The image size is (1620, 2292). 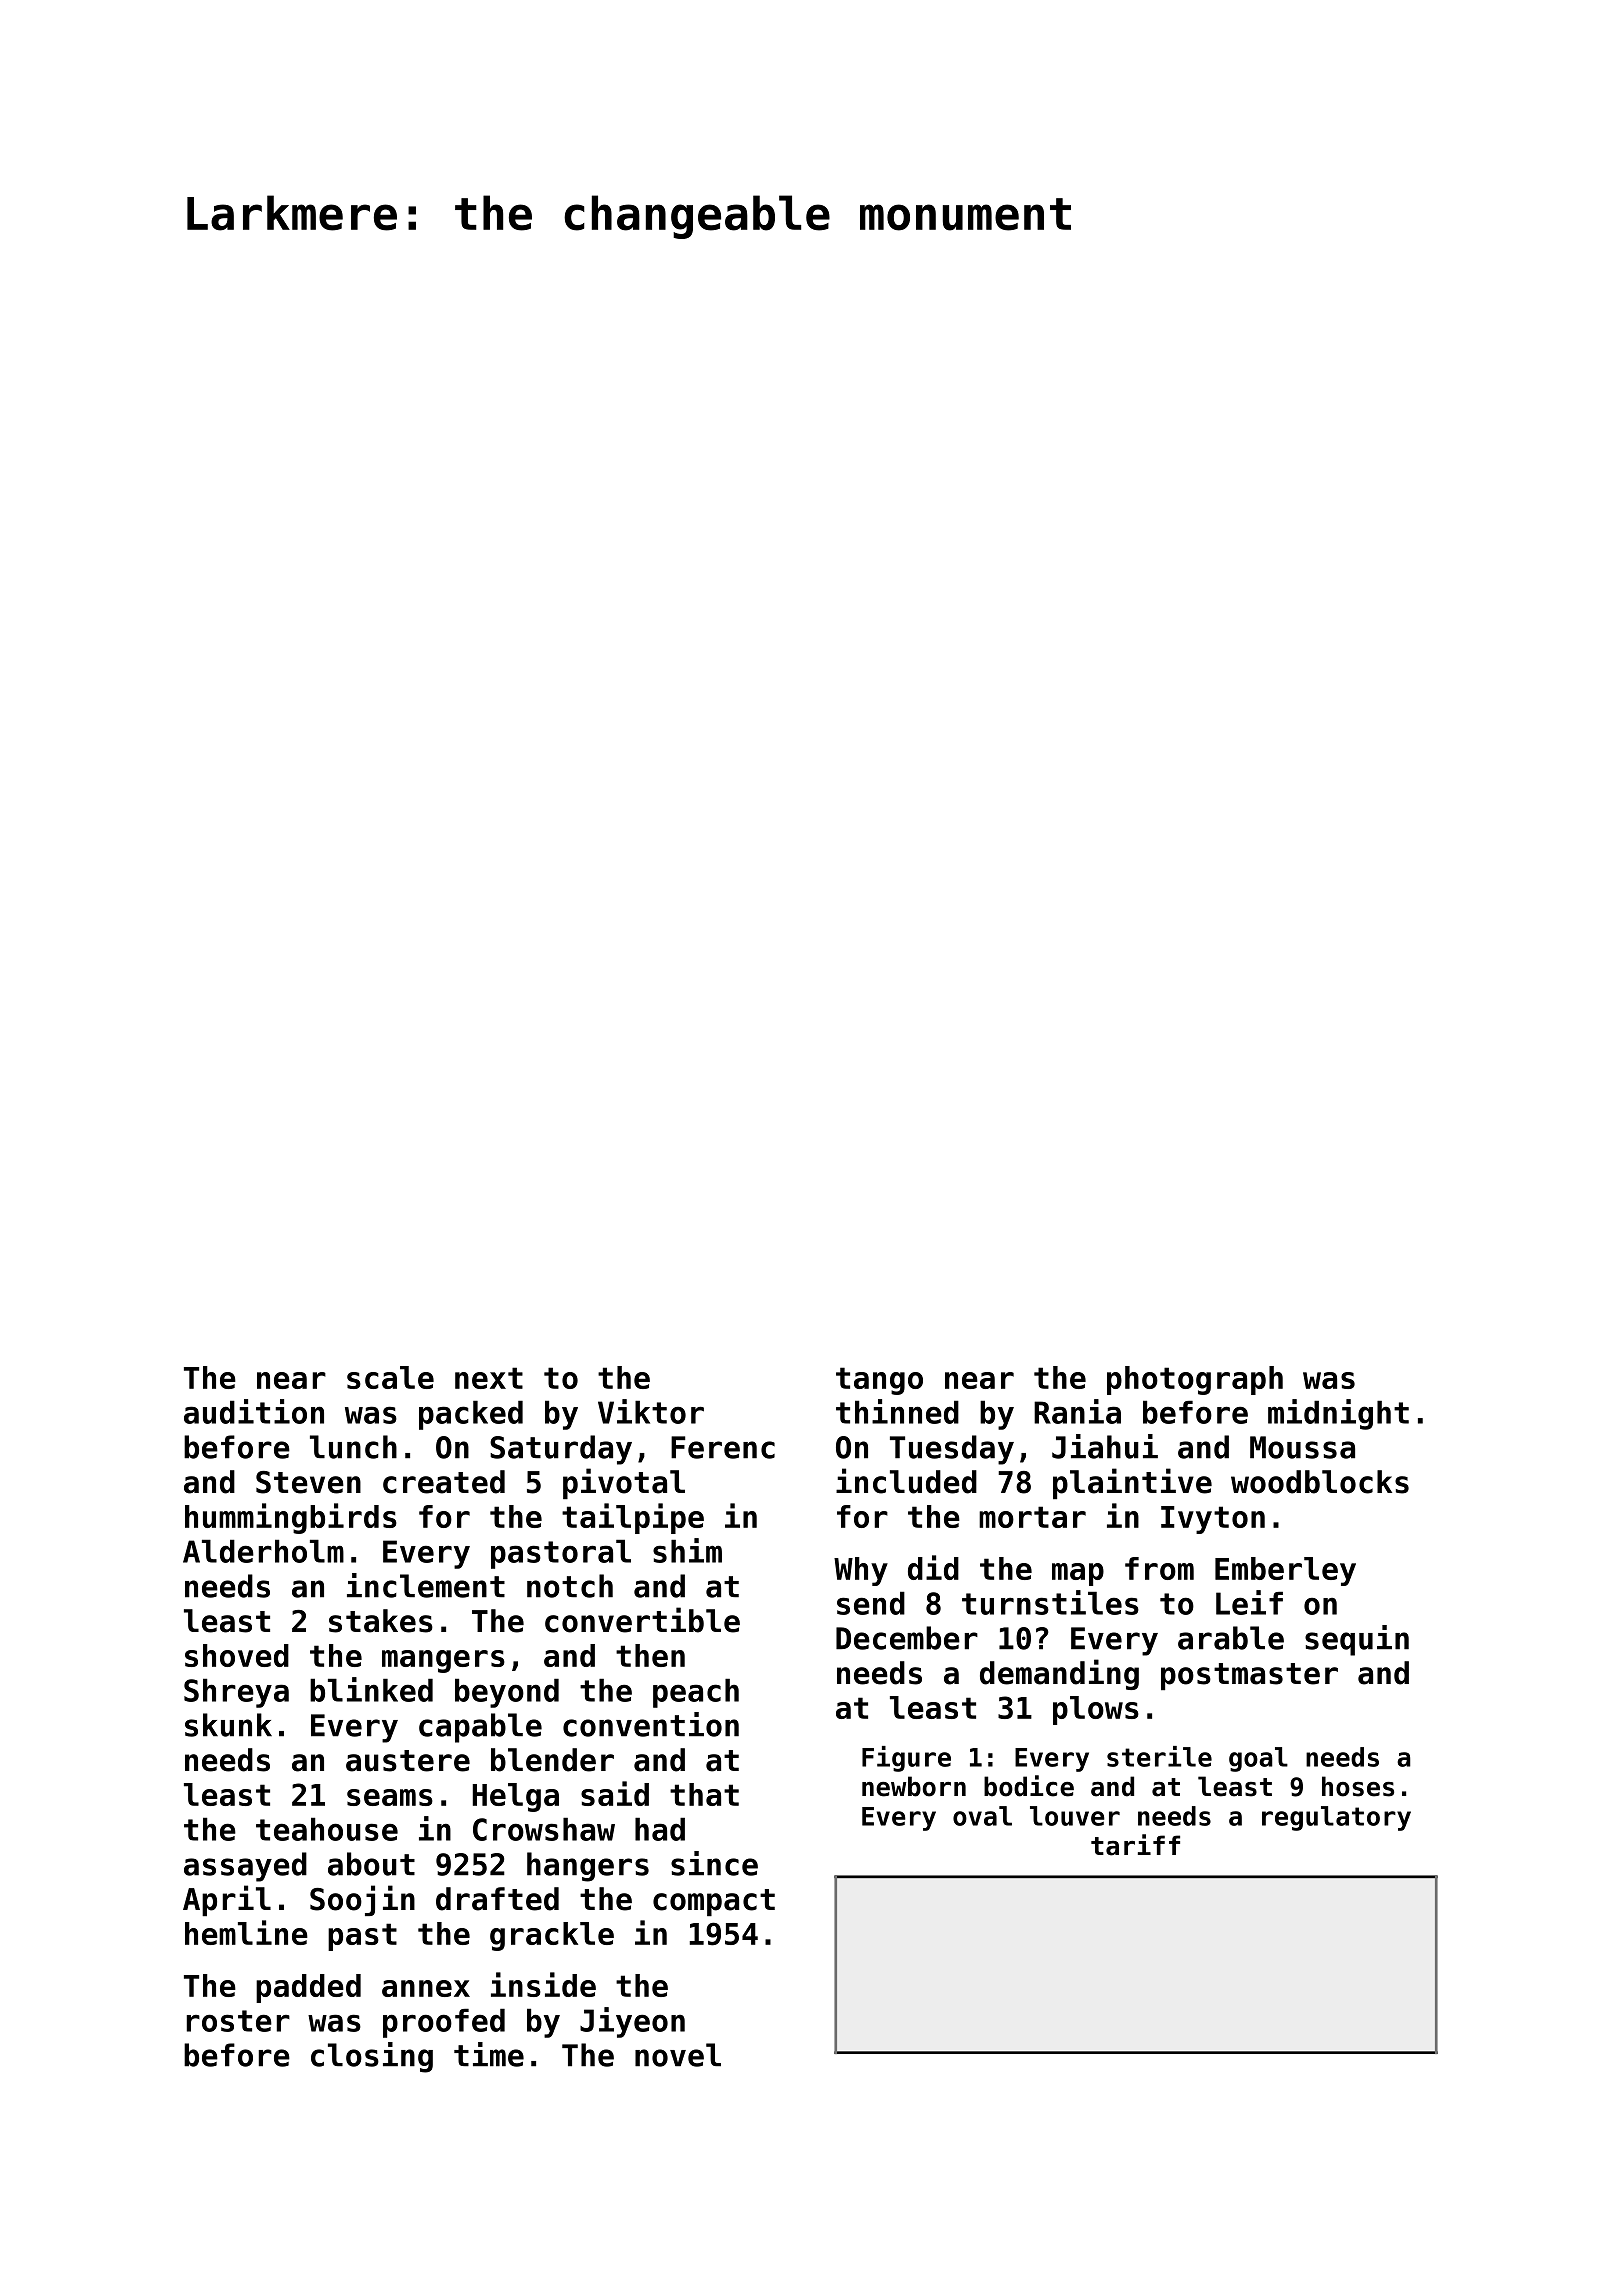 I want to click on tango, so click(x=879, y=1381).
